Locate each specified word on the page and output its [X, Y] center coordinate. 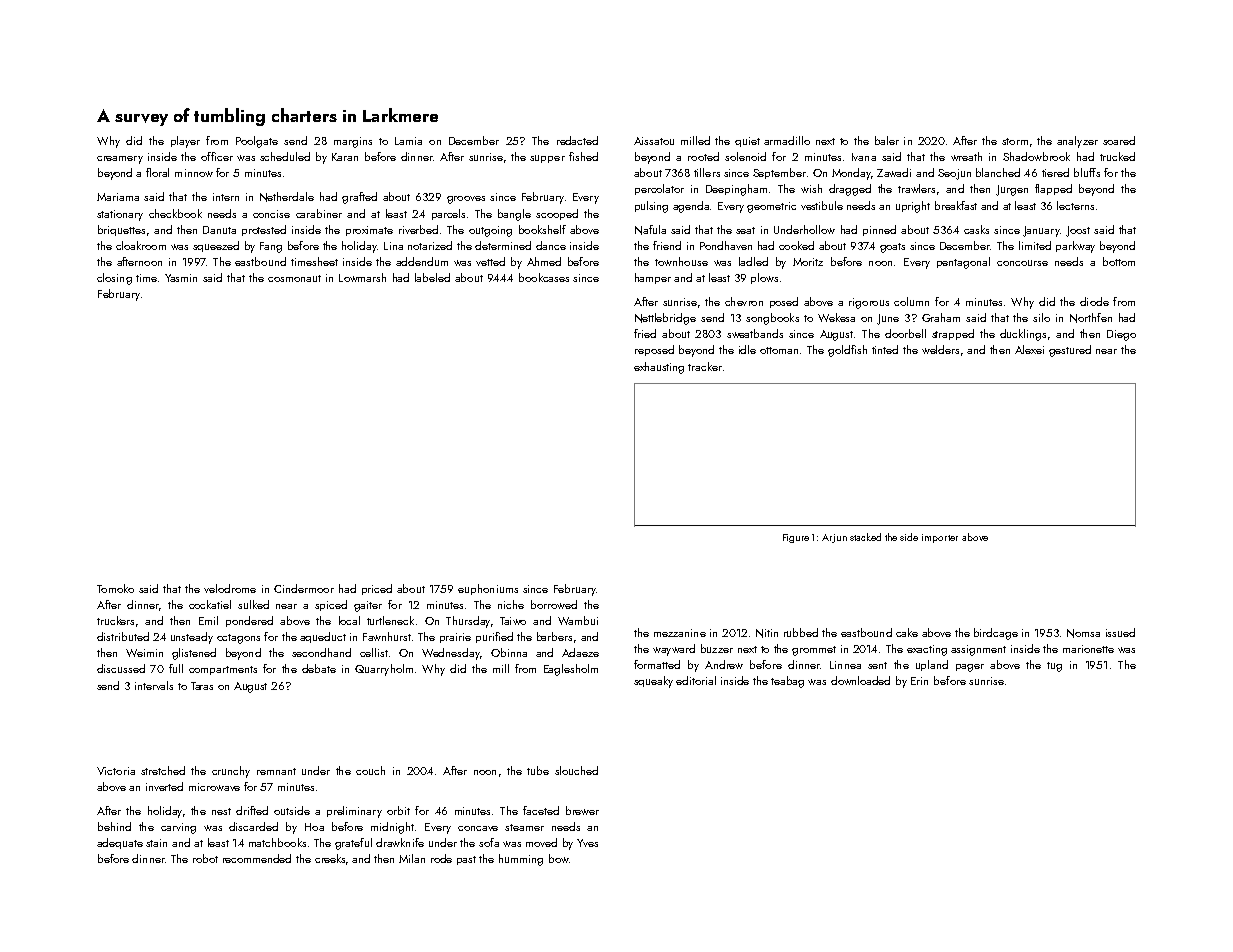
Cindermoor [304, 588]
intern [226, 197]
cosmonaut [294, 278]
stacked [865, 537]
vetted [490, 261]
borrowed [554, 604]
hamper [653, 278]
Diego [1121, 335]
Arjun [834, 538]
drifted [252, 810]
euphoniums [488, 589]
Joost [1078, 231]
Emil [208, 620]
